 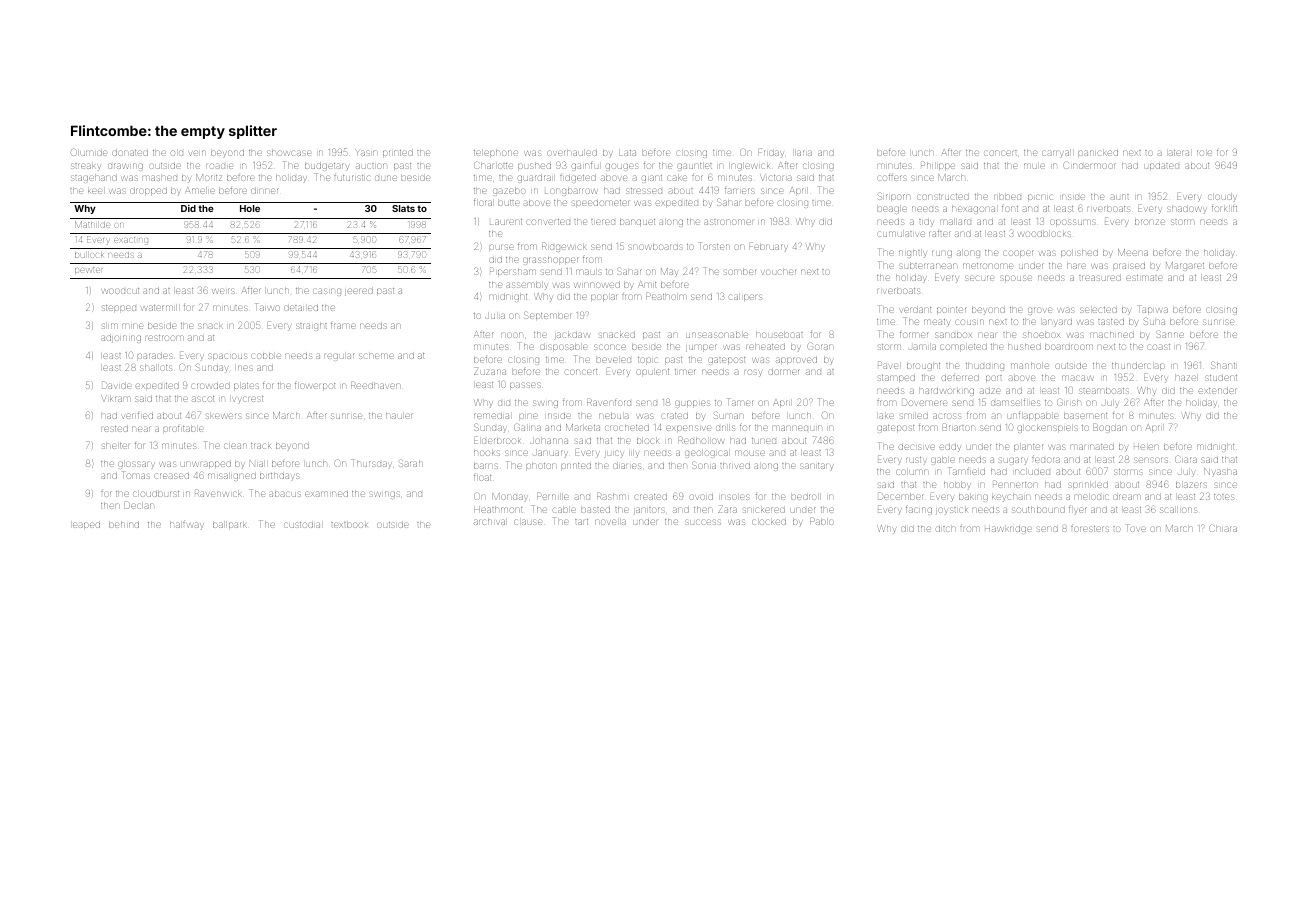 What do you see at coordinates (1007, 197) in the screenshot?
I see `ribbed` at bounding box center [1007, 197].
